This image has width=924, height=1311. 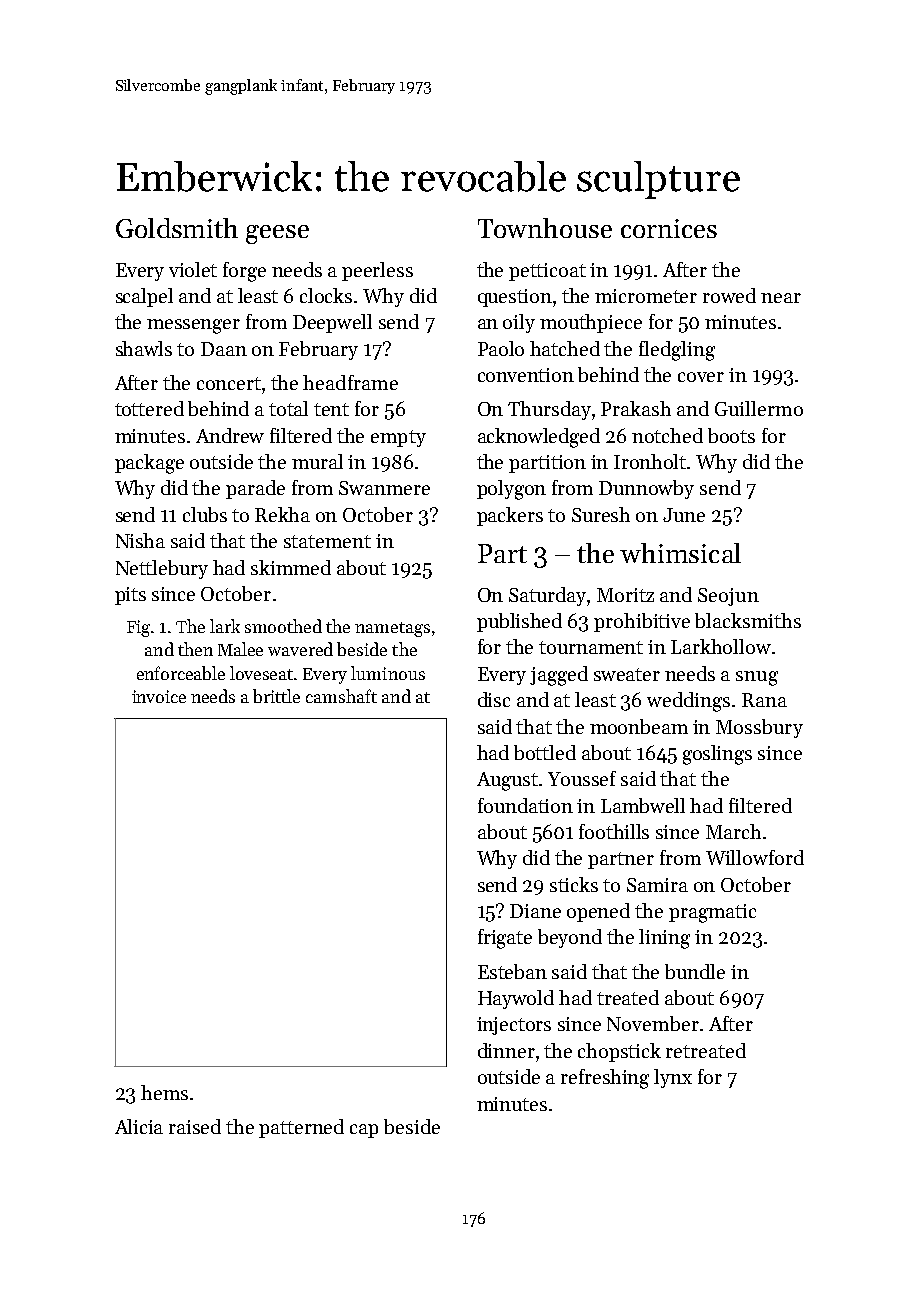 What do you see at coordinates (733, 831) in the image?
I see `March` at bounding box center [733, 831].
